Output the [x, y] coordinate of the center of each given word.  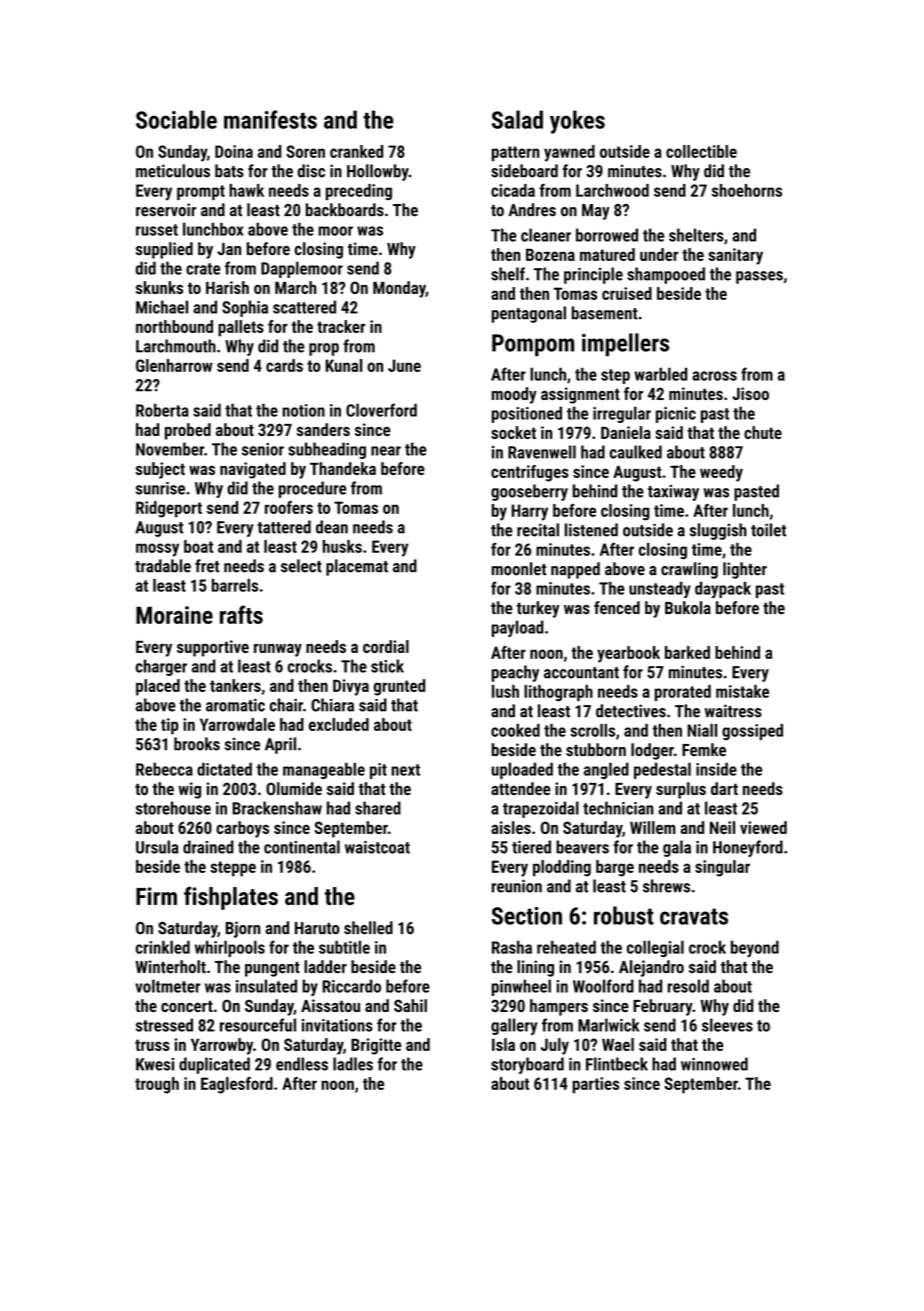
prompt [201, 192]
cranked [356, 151]
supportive [213, 648]
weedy [721, 473]
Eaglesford [237, 1085]
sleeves [727, 1025]
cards [284, 365]
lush [505, 691]
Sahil [410, 1005]
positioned [527, 414]
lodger [652, 751]
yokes [577, 122]
